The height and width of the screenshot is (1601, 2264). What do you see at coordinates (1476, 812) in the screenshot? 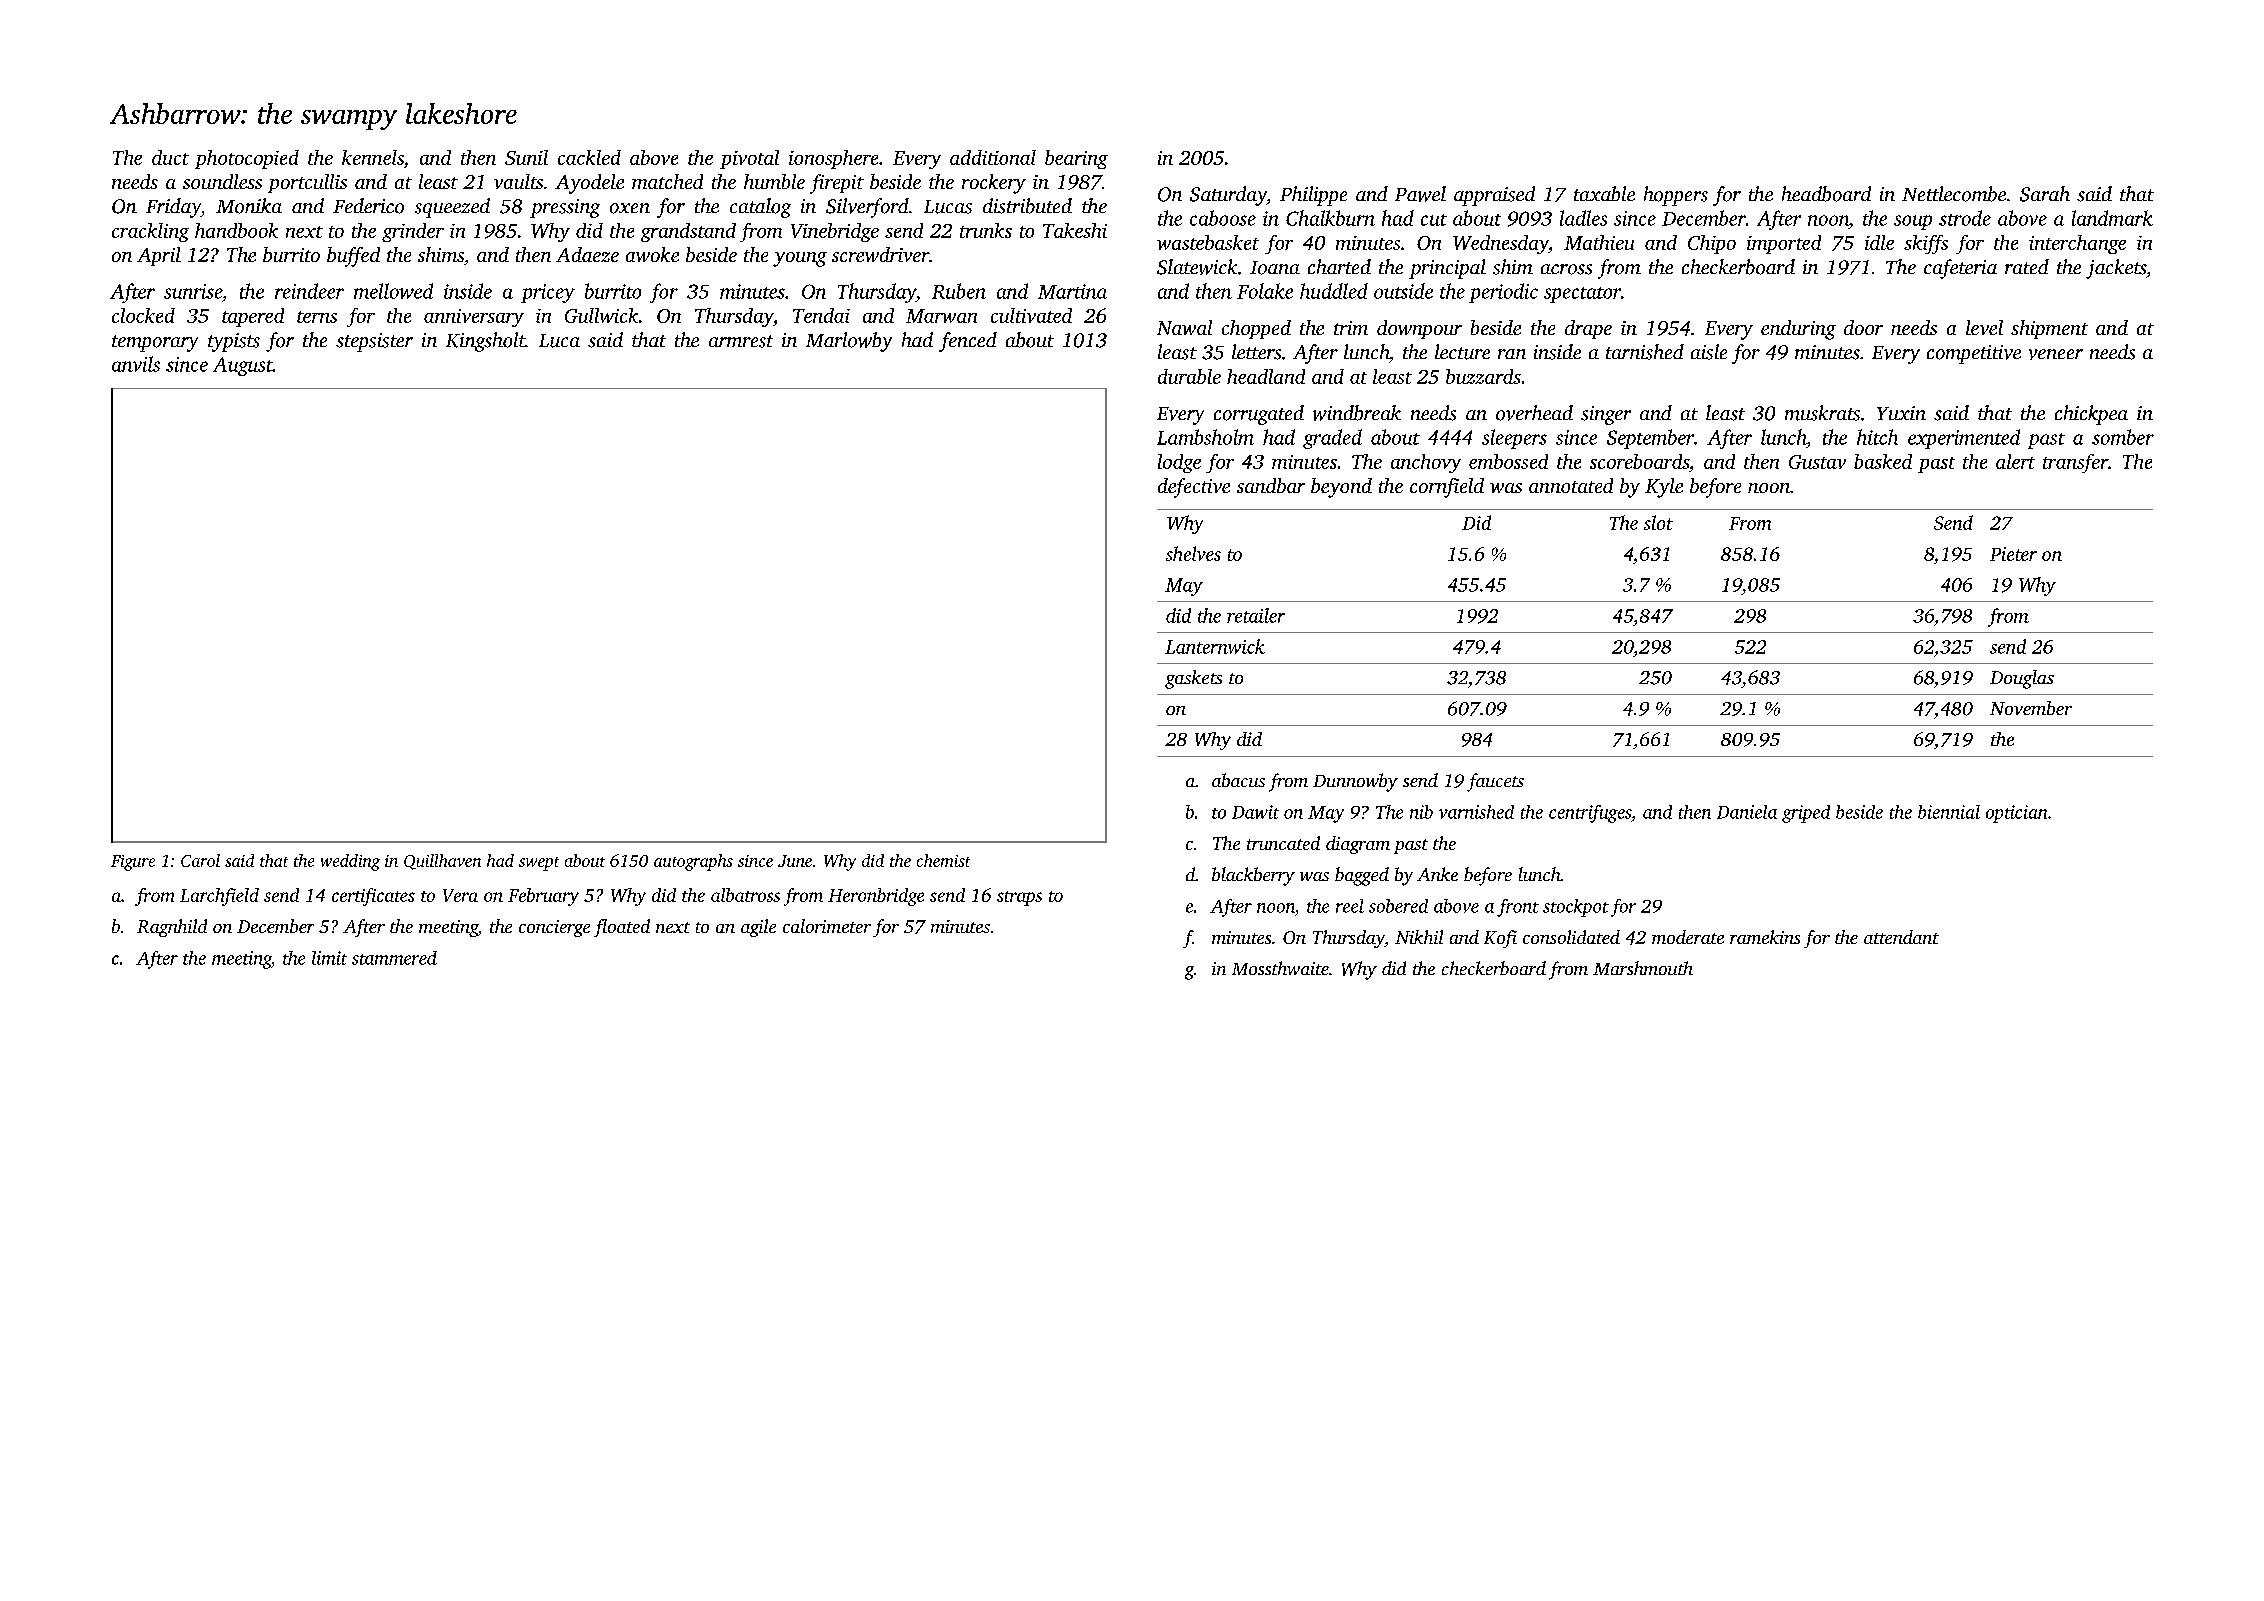
I see `varnished` at bounding box center [1476, 812].
